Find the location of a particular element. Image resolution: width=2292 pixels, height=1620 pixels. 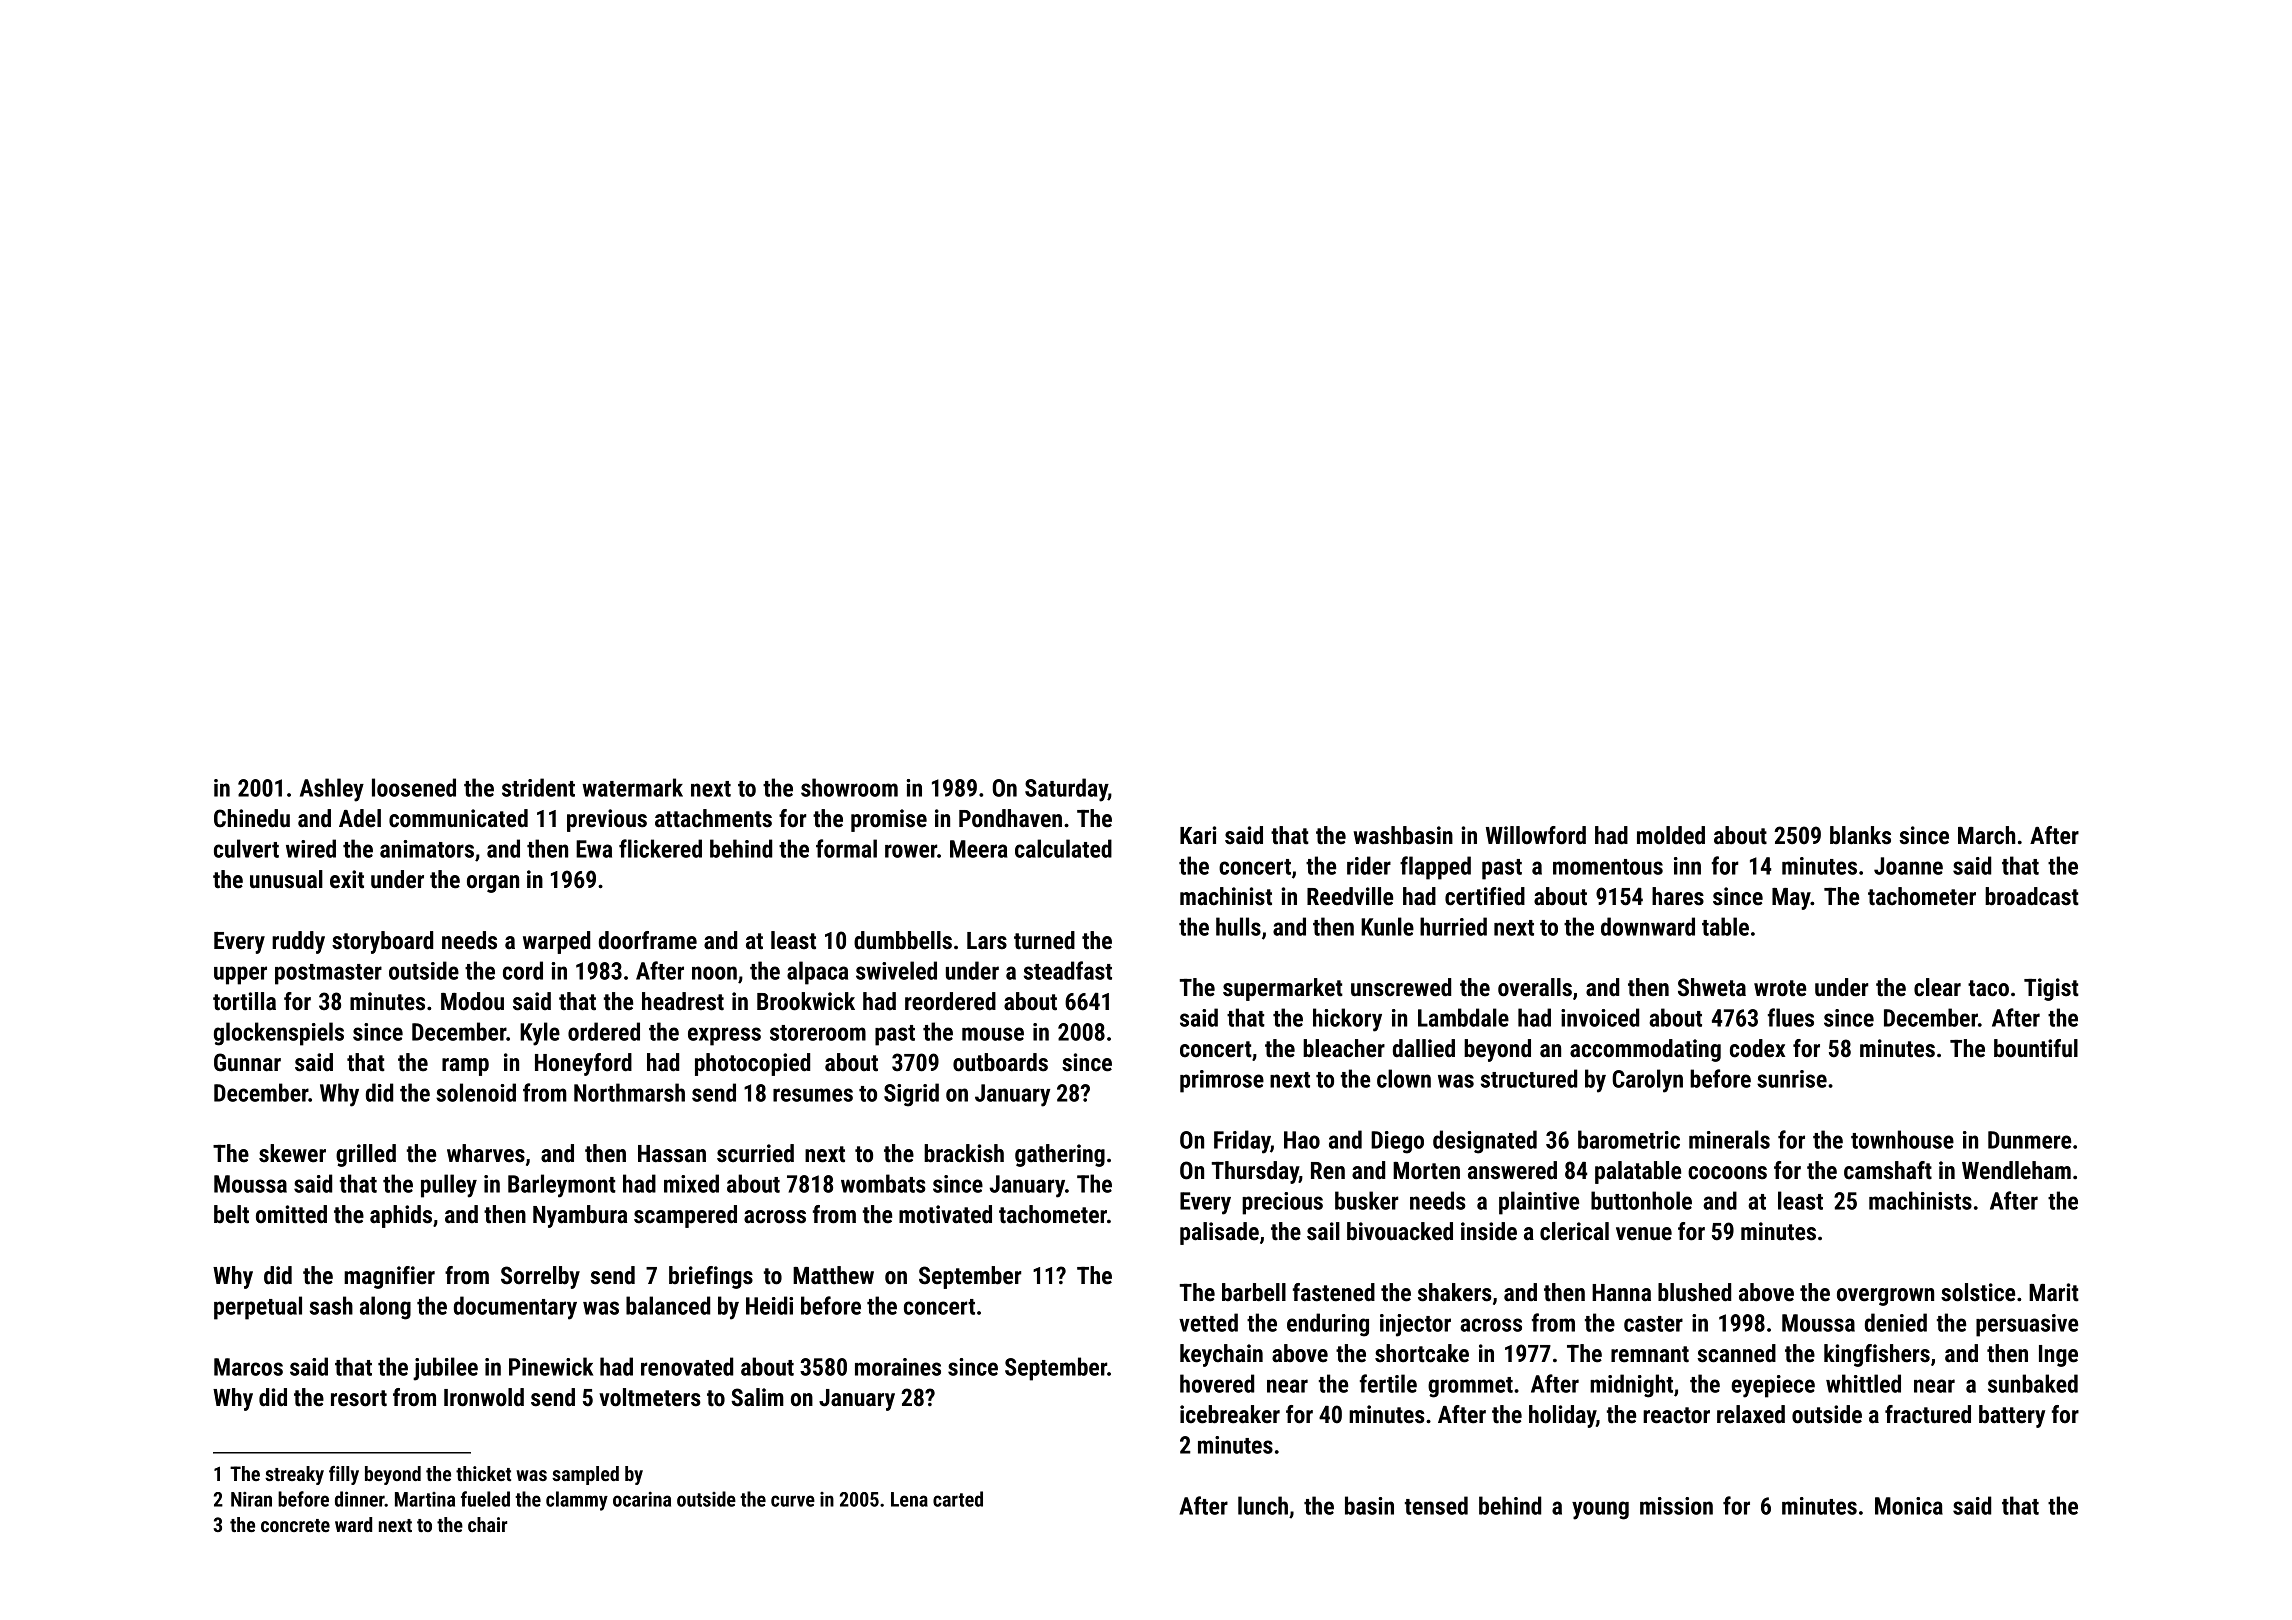

tensed is located at coordinates (1436, 1505).
